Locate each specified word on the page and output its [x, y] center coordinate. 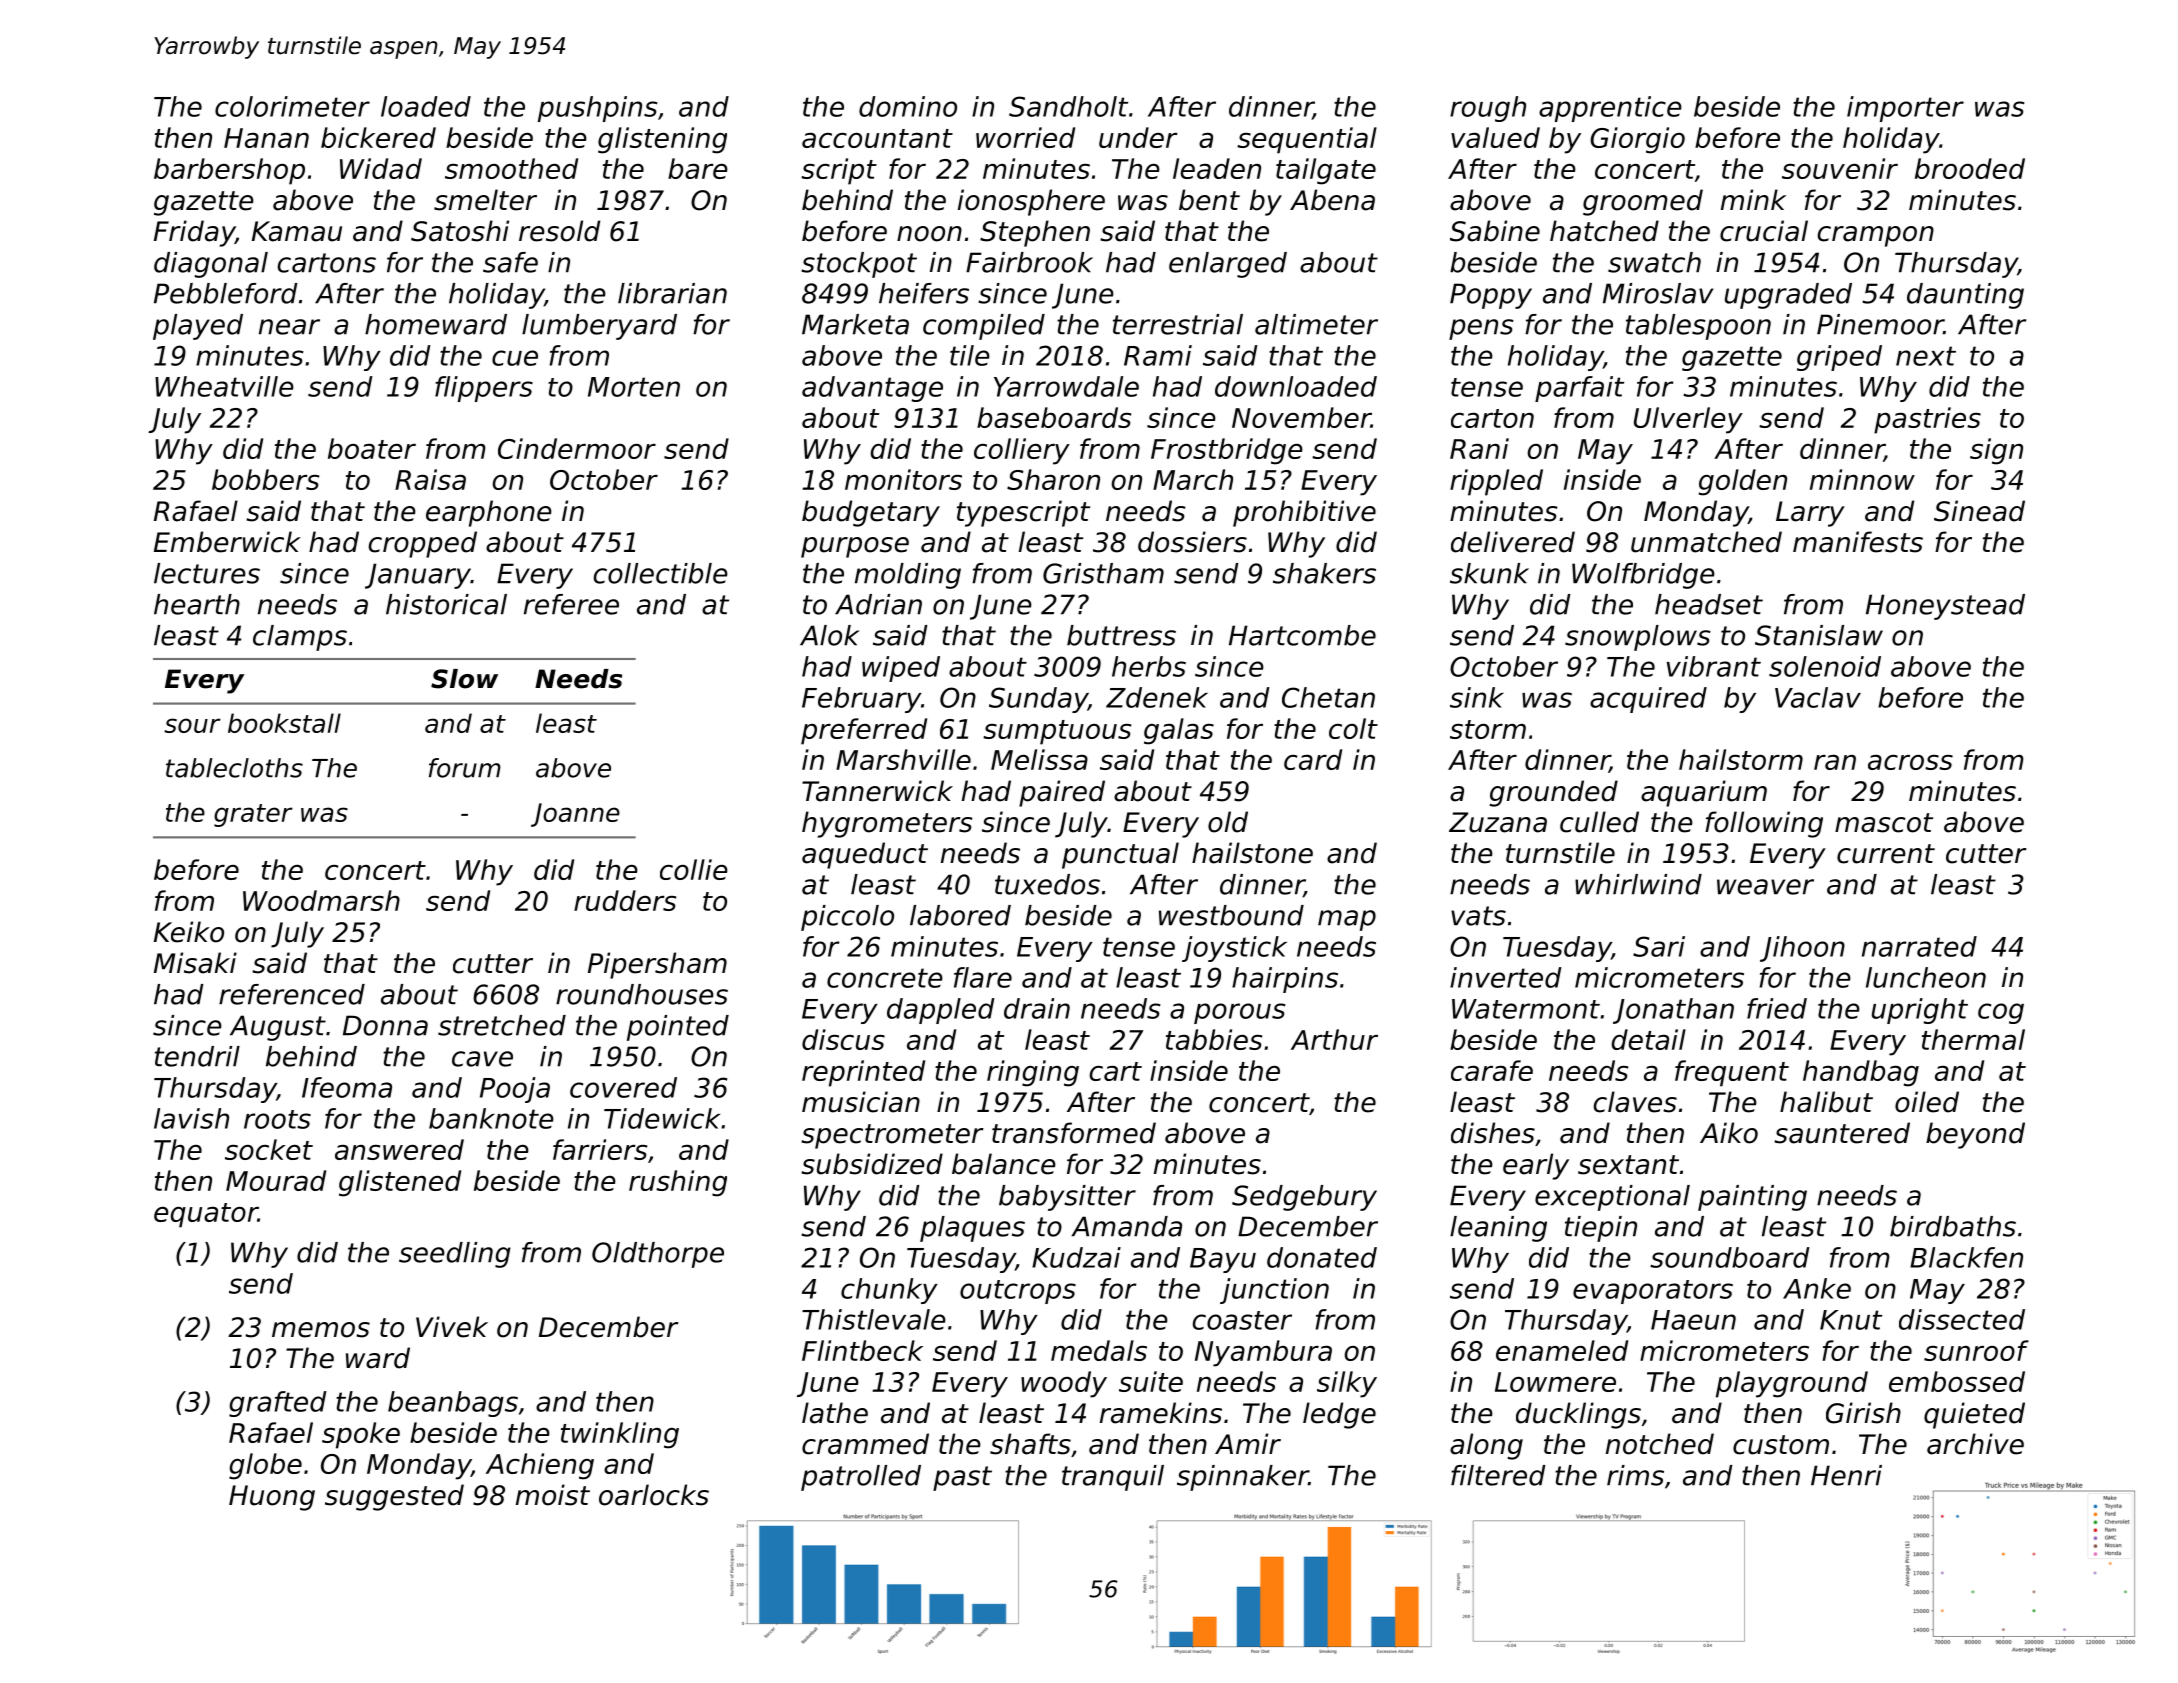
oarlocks [654, 1495]
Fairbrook [1029, 262]
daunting [1965, 296]
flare [983, 977]
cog [2001, 1013]
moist [553, 1495]
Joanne [575, 815]
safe [510, 262]
